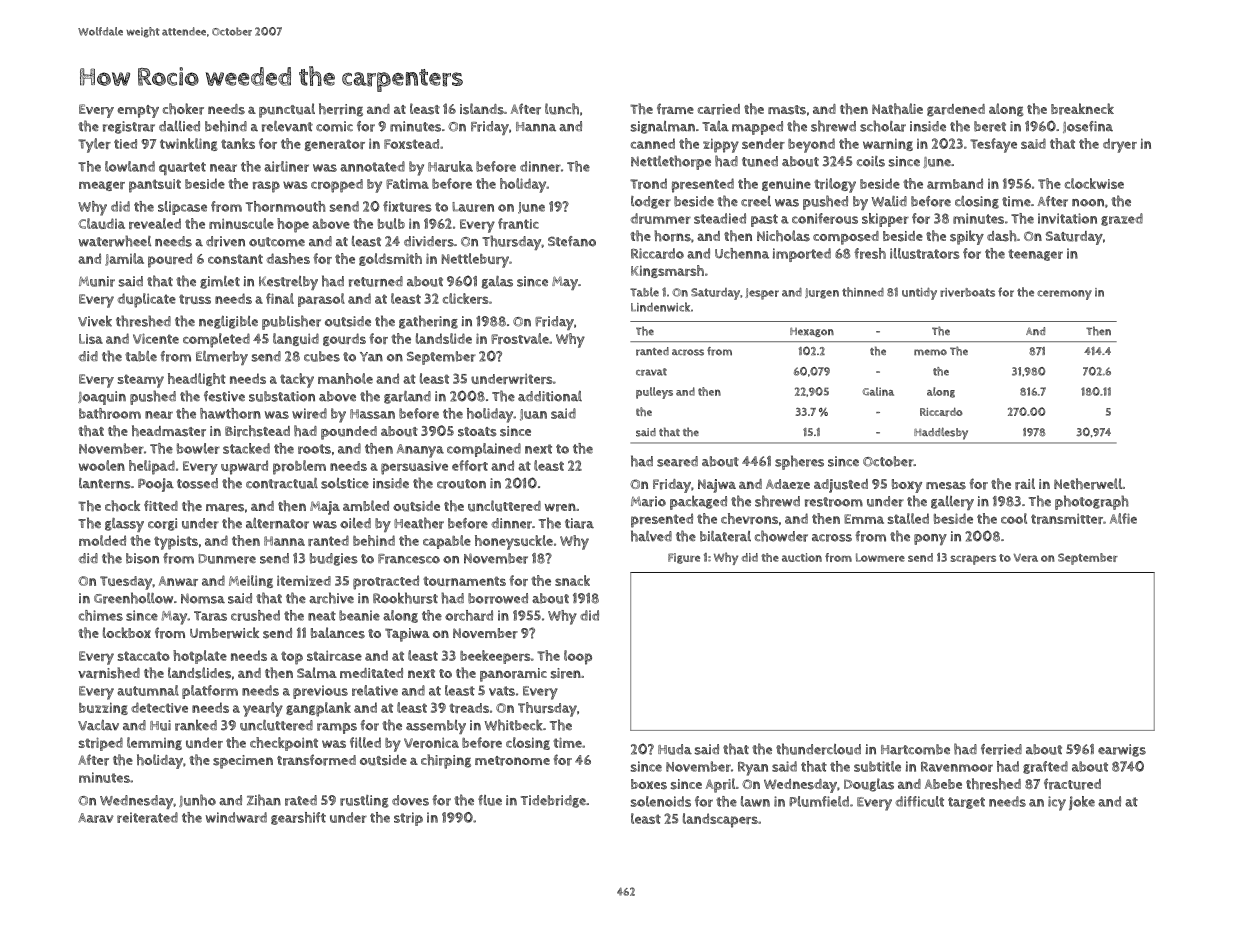 Image resolution: width=1233 pixels, height=952 pixels. I want to click on boxy, so click(907, 486).
